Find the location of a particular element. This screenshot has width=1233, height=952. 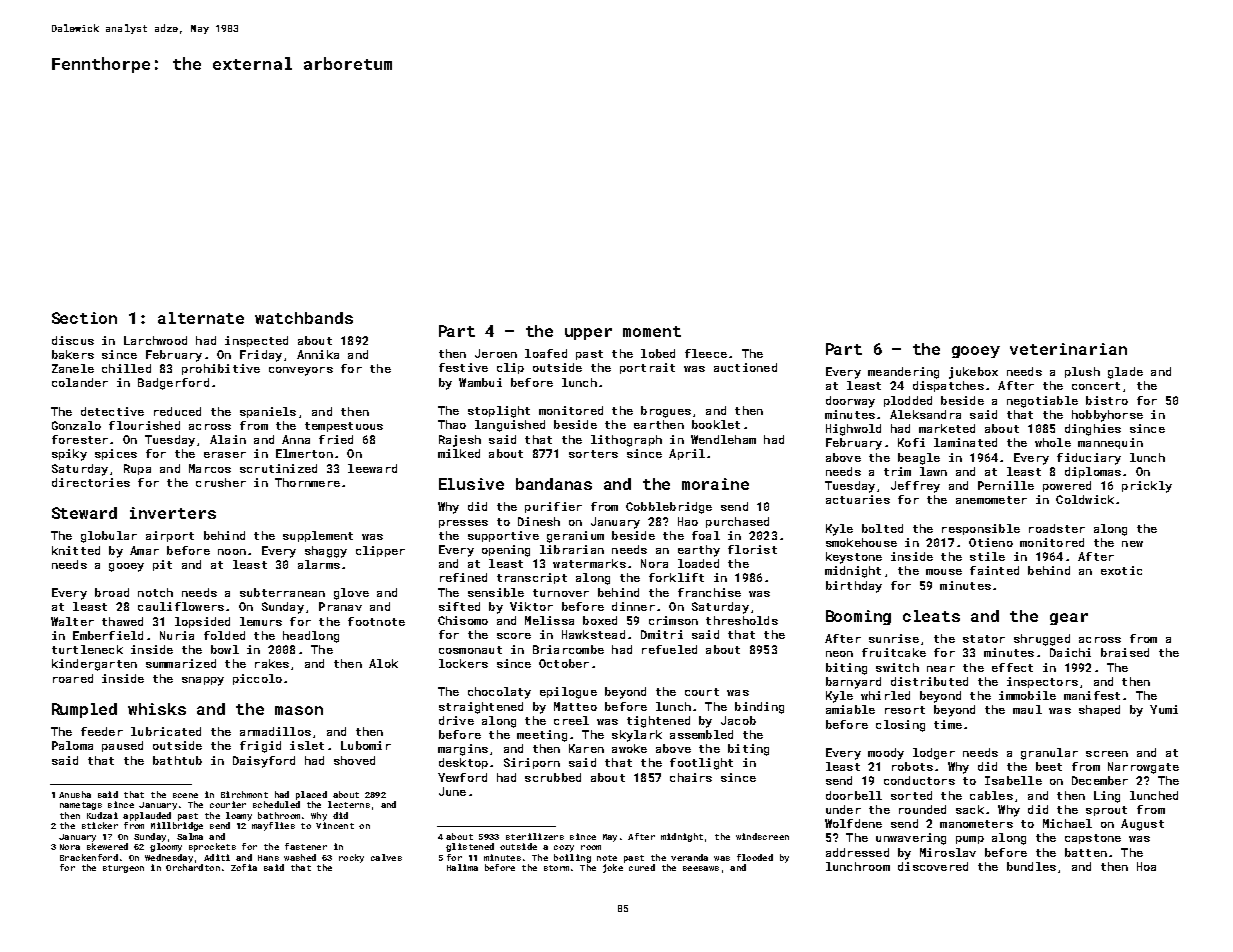

laminated is located at coordinates (965, 442).
